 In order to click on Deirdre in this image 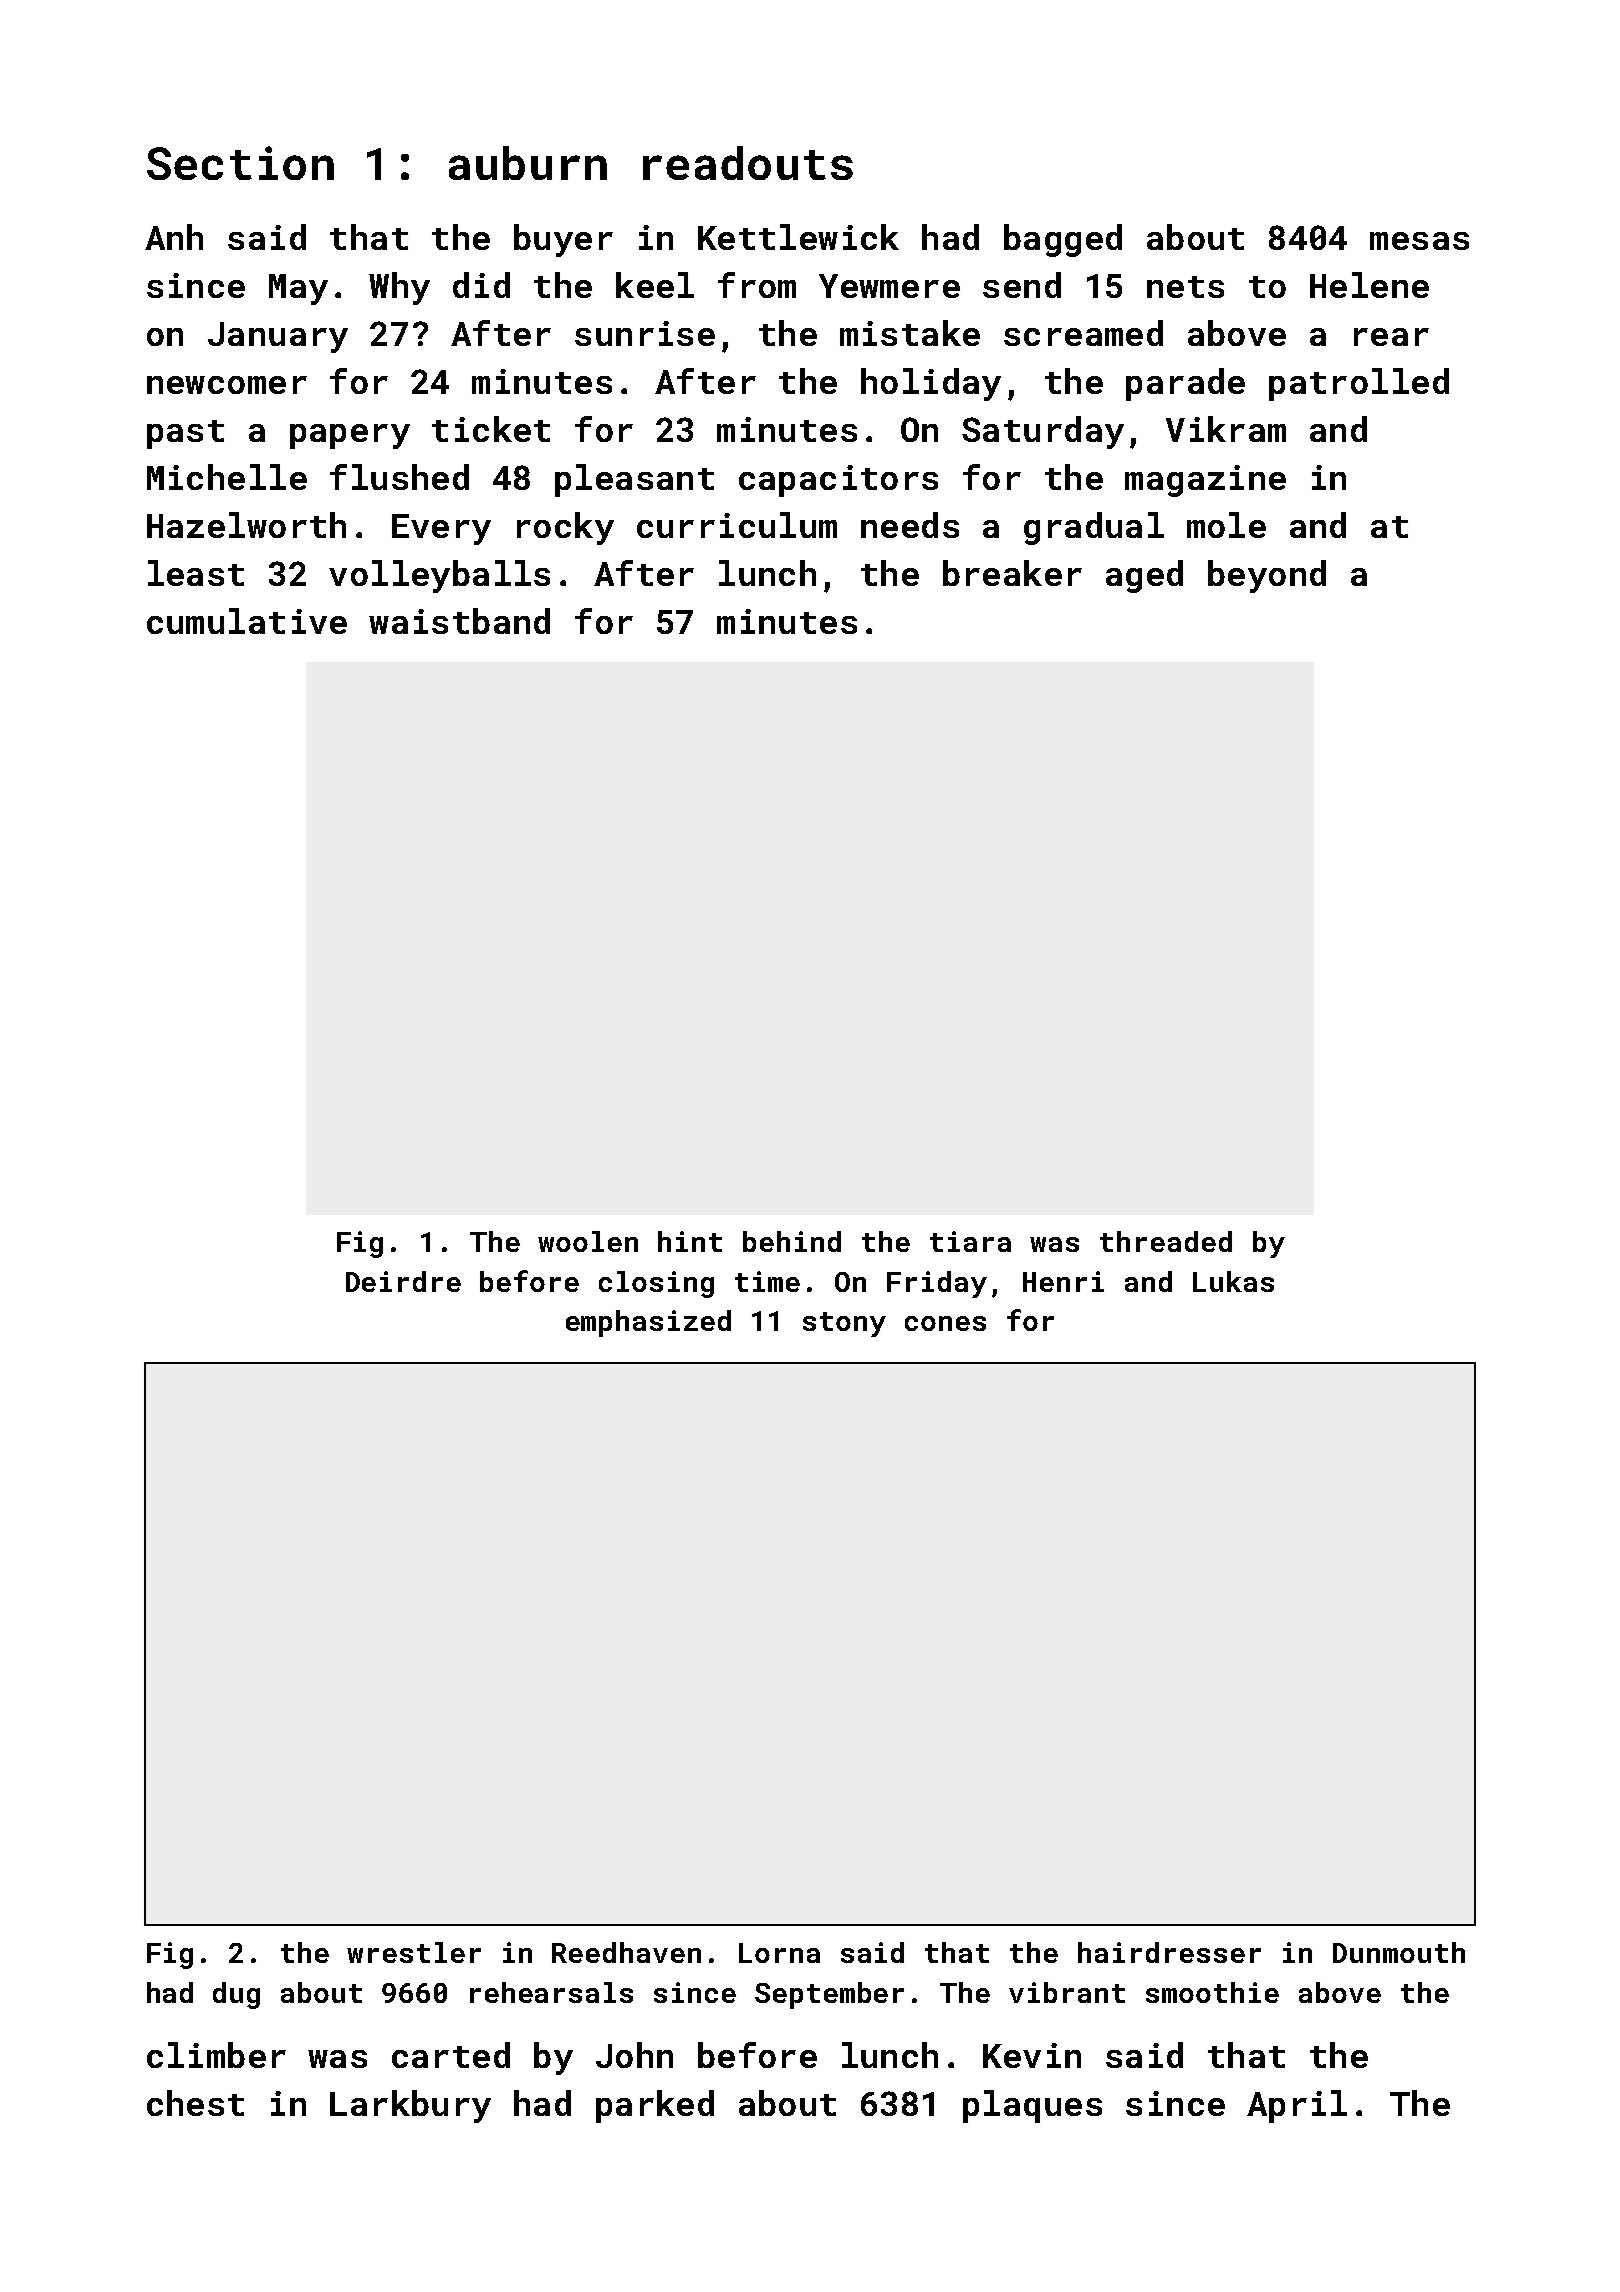, I will do `click(403, 1281)`.
